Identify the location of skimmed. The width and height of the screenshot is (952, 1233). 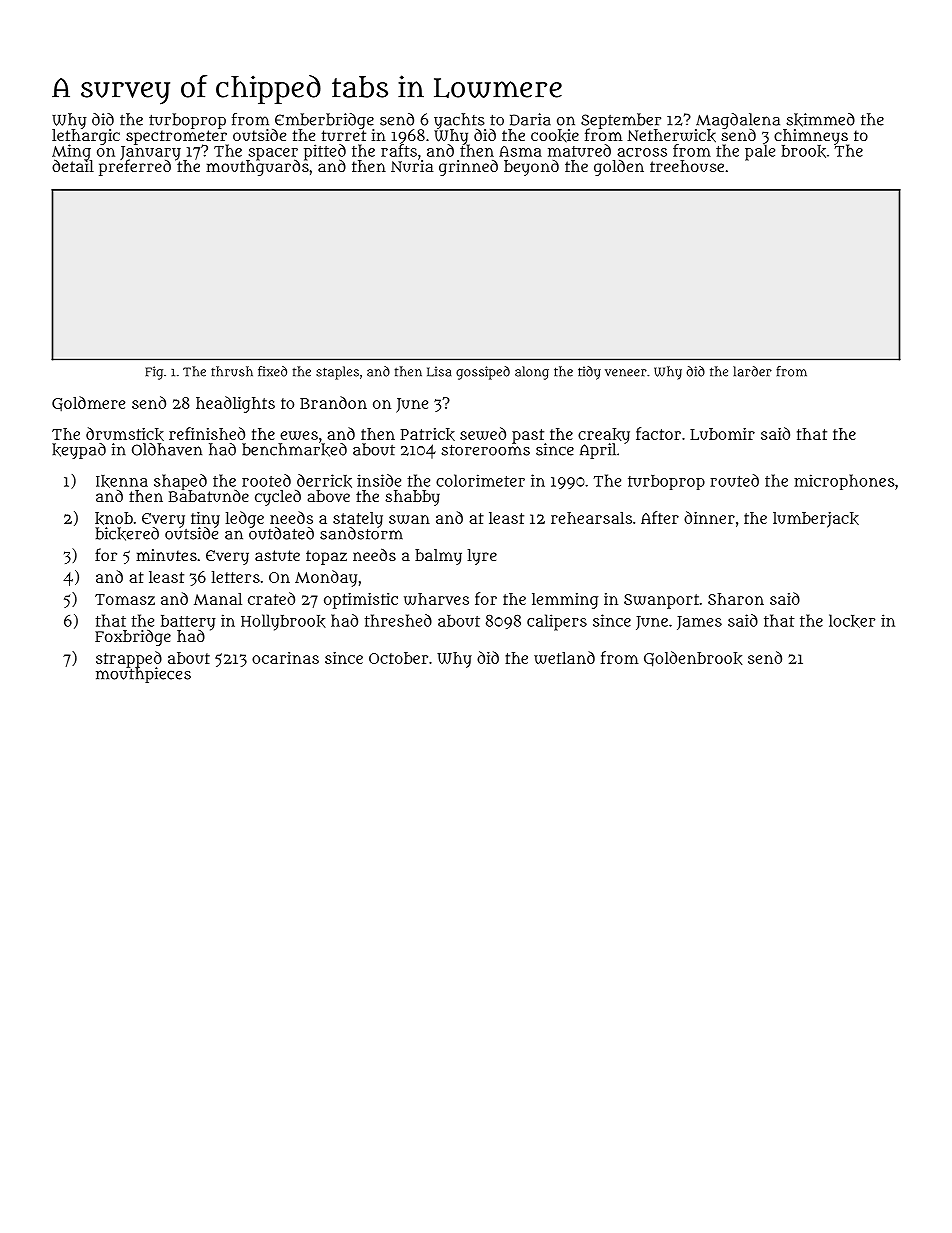
(820, 120).
